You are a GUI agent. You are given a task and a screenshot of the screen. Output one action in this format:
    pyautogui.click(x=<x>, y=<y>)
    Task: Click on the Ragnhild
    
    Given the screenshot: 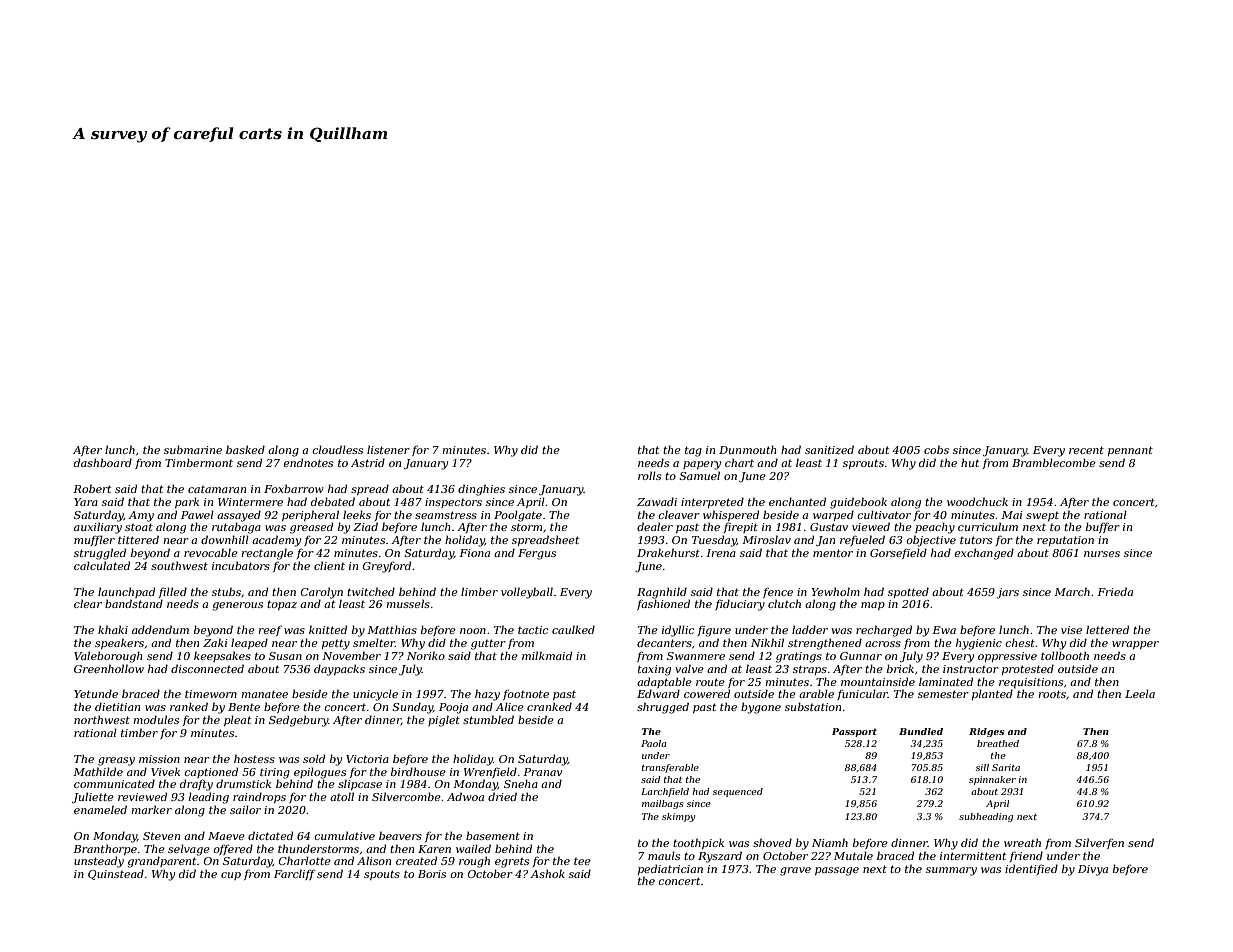 What is the action you would take?
    pyautogui.click(x=662, y=593)
